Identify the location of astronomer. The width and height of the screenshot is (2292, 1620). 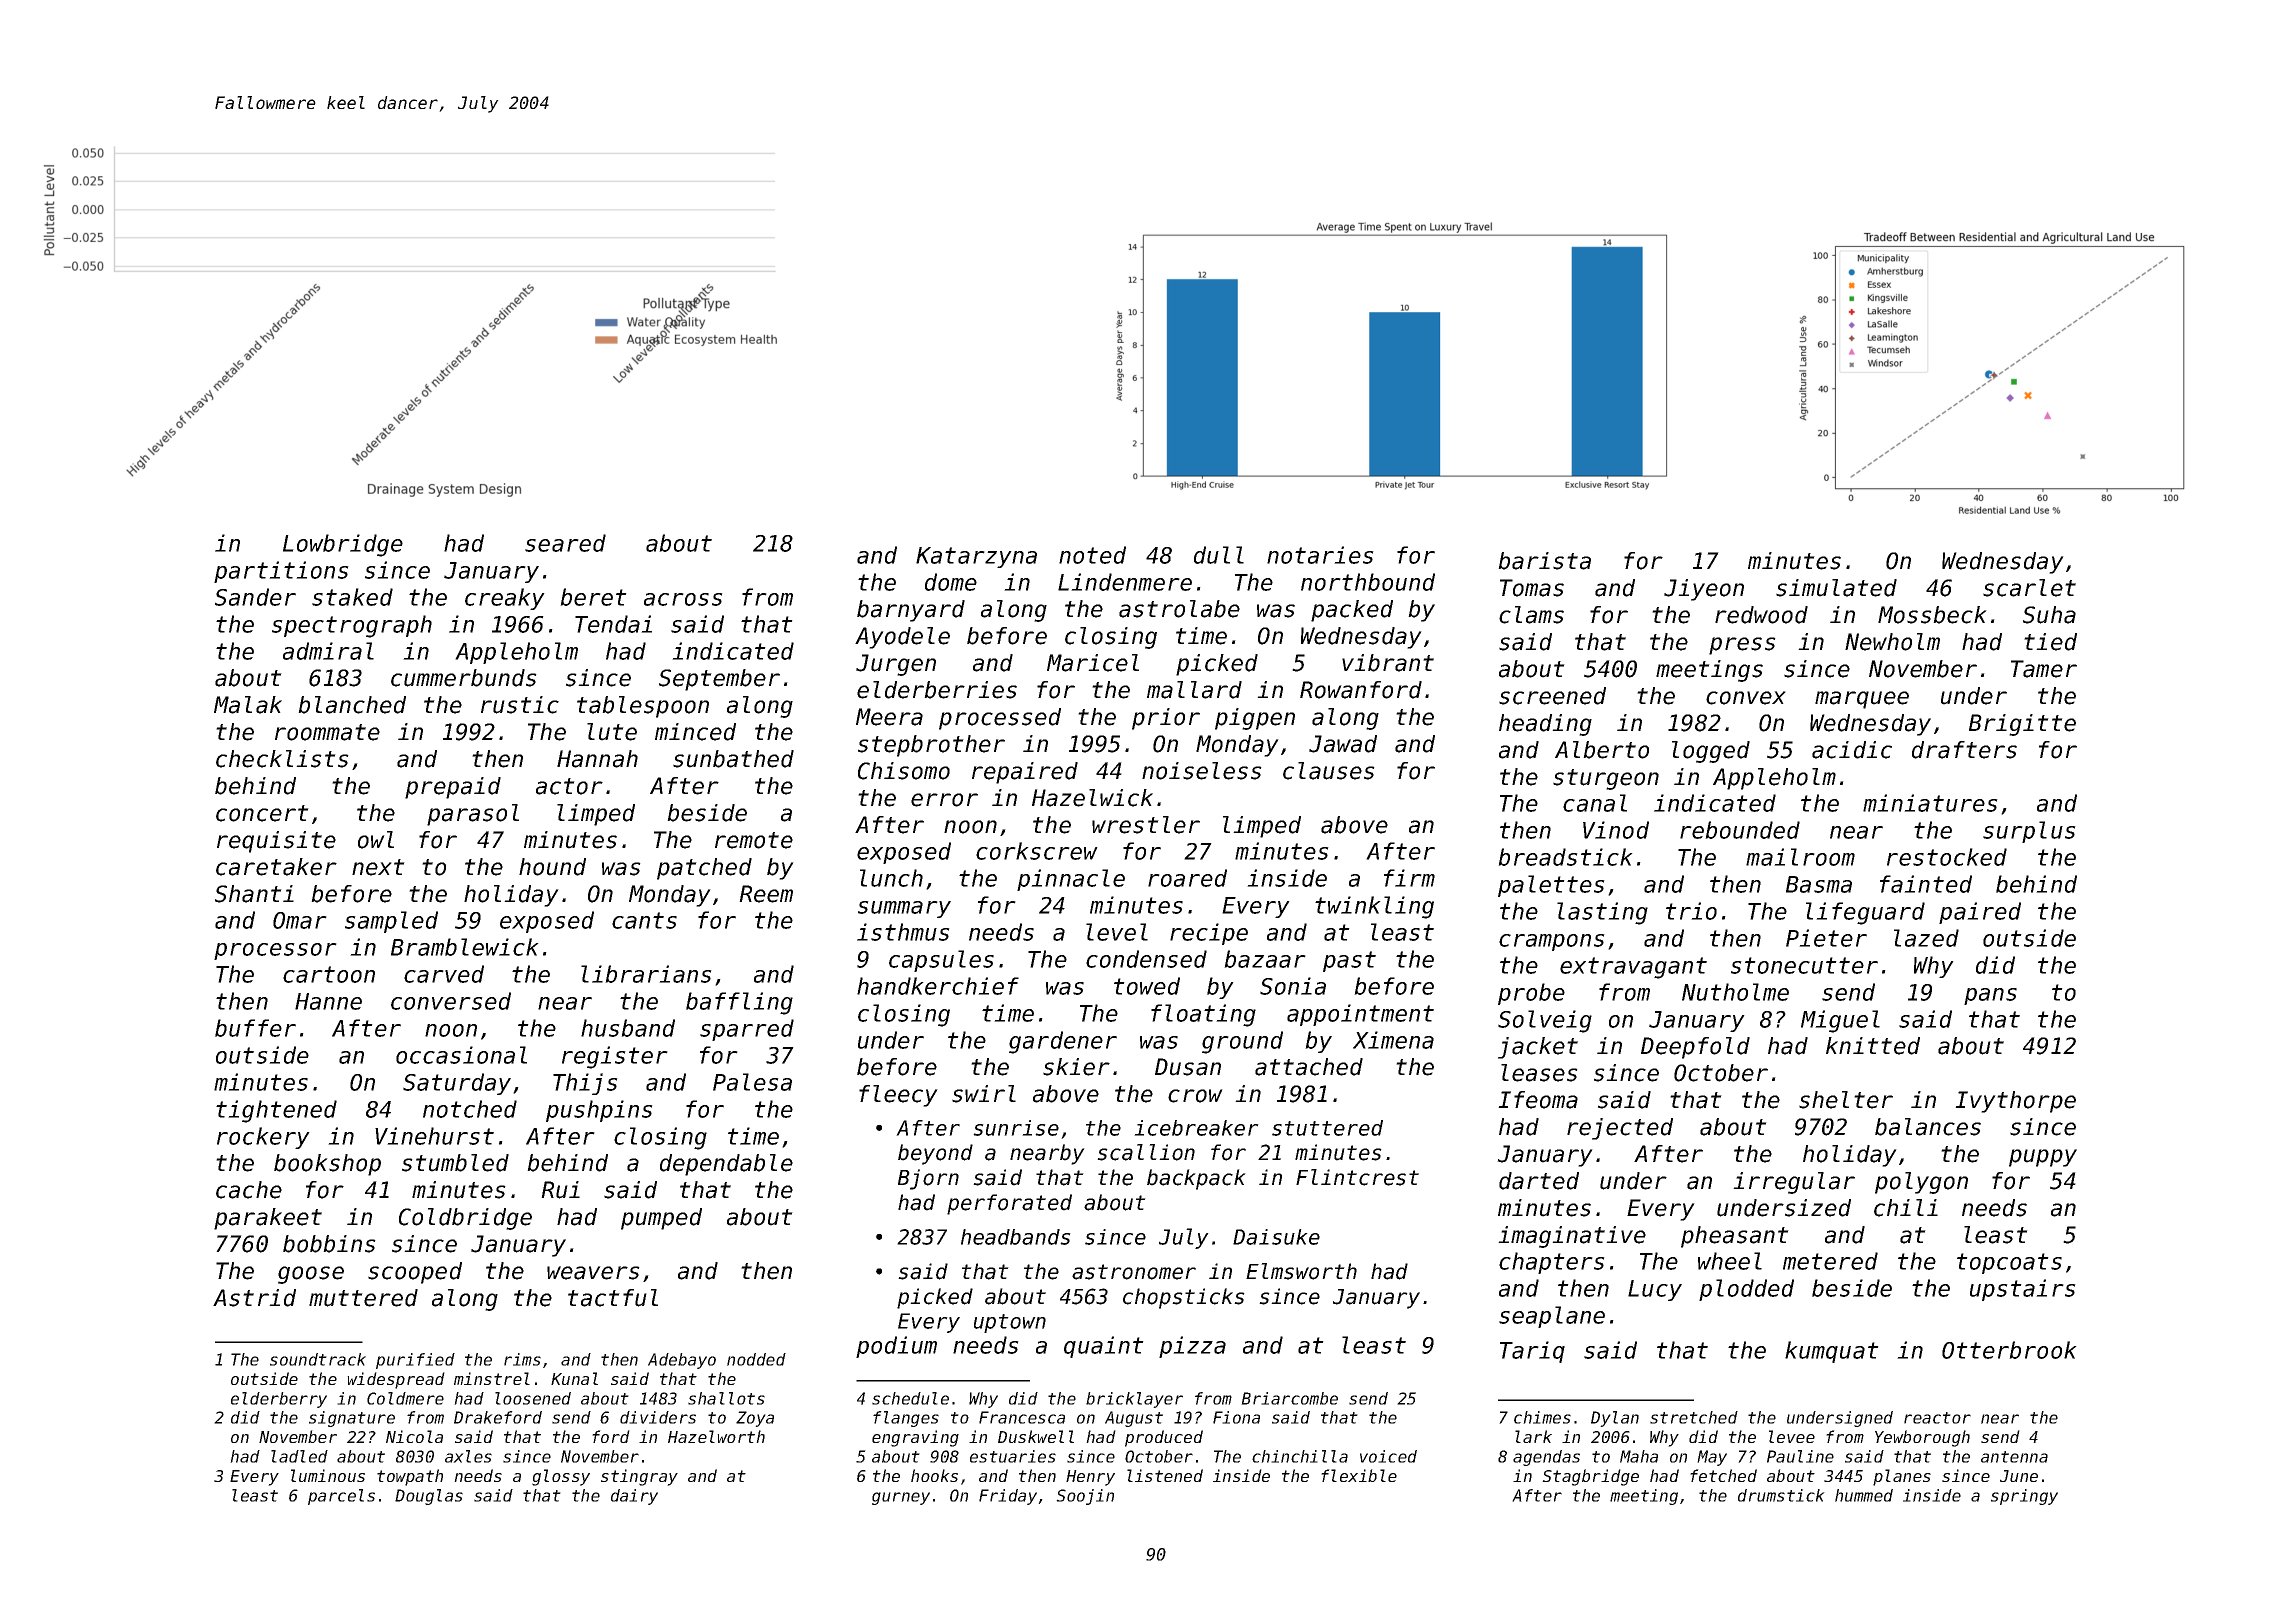
(1134, 1272).
